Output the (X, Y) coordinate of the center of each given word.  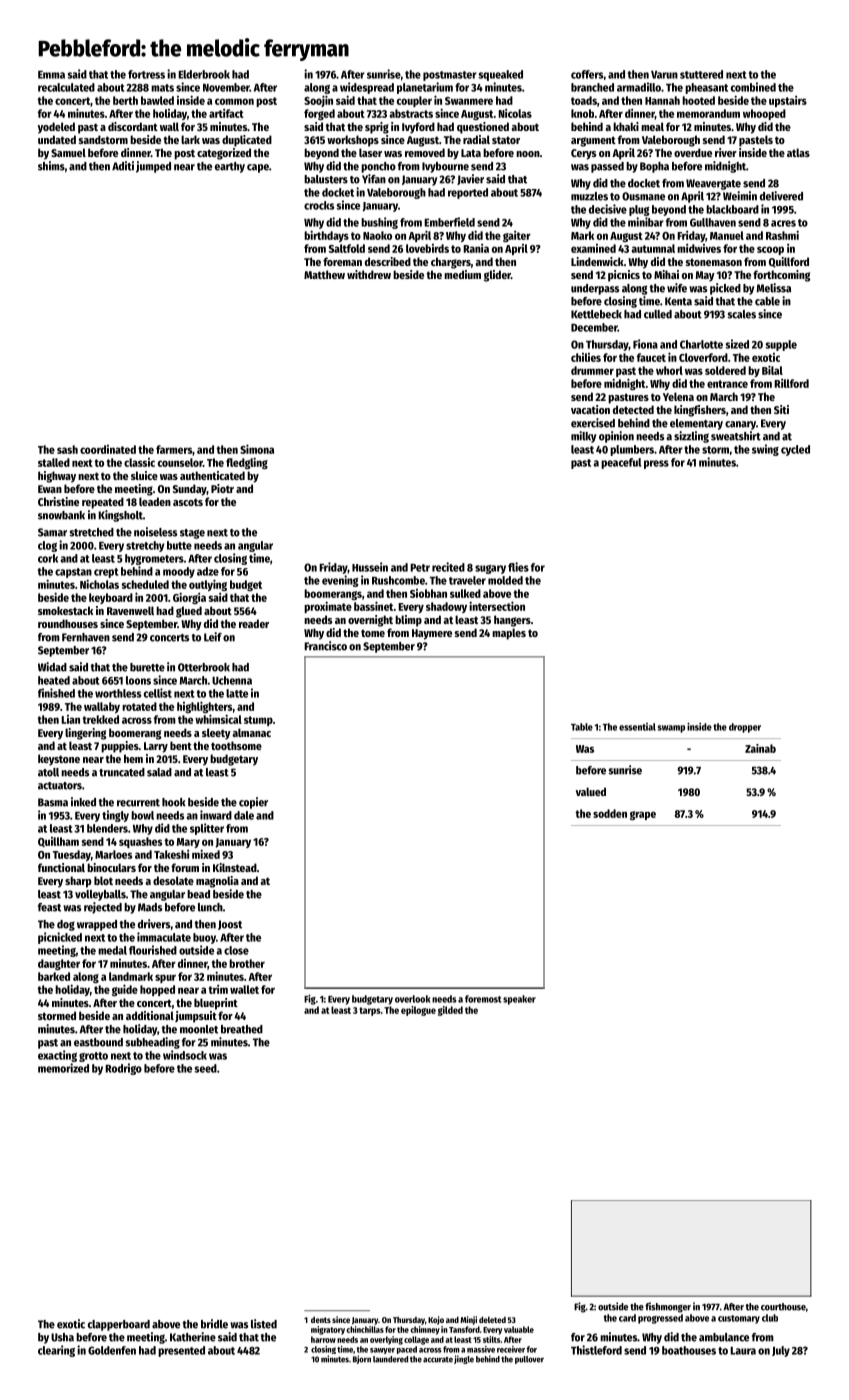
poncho (378, 167)
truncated (122, 772)
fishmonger (668, 1307)
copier (253, 803)
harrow (323, 1339)
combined (753, 87)
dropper (745, 728)
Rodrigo (123, 1069)
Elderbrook (204, 74)
